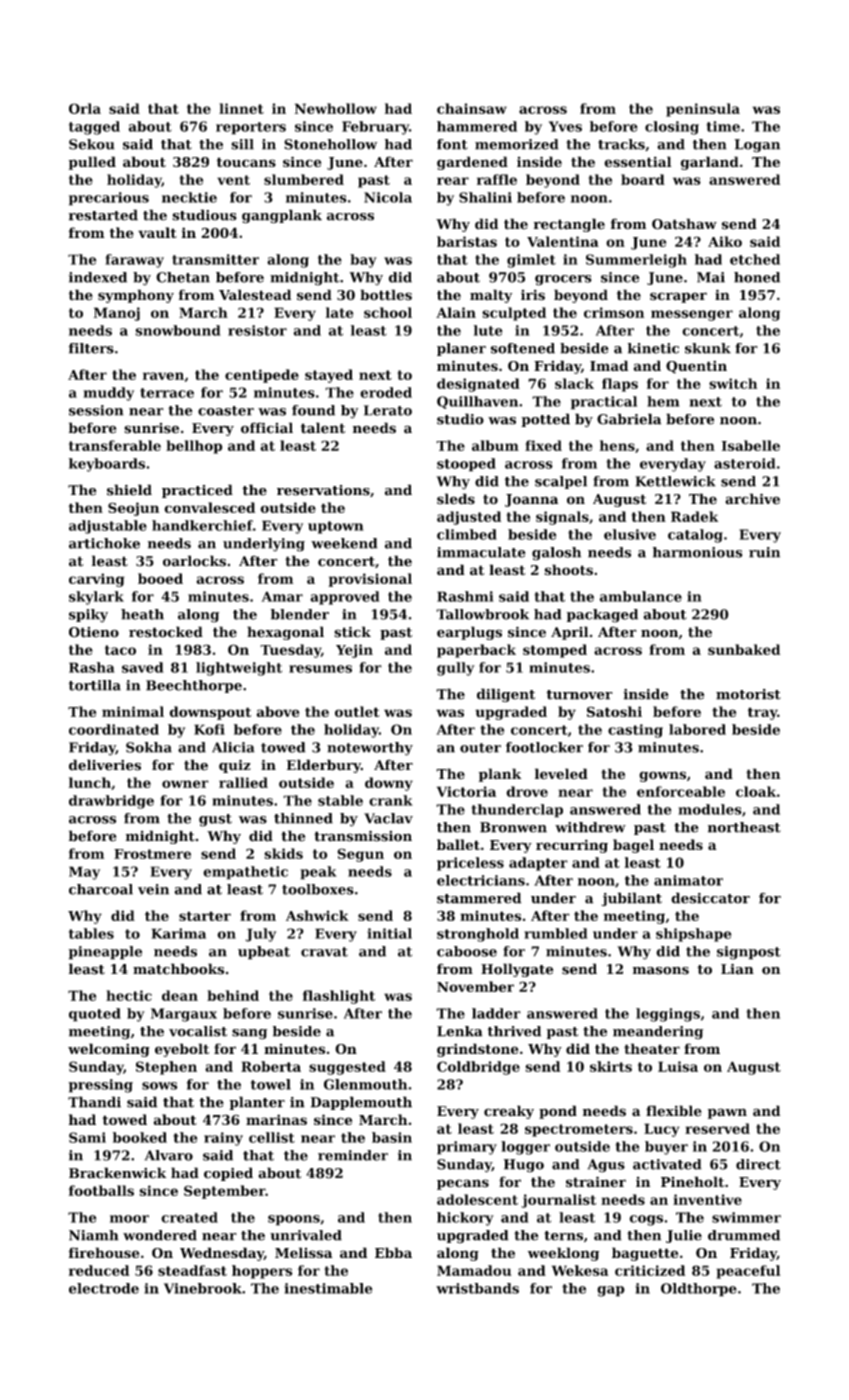  What do you see at coordinates (262, 1272) in the screenshot?
I see `hoppers` at bounding box center [262, 1272].
